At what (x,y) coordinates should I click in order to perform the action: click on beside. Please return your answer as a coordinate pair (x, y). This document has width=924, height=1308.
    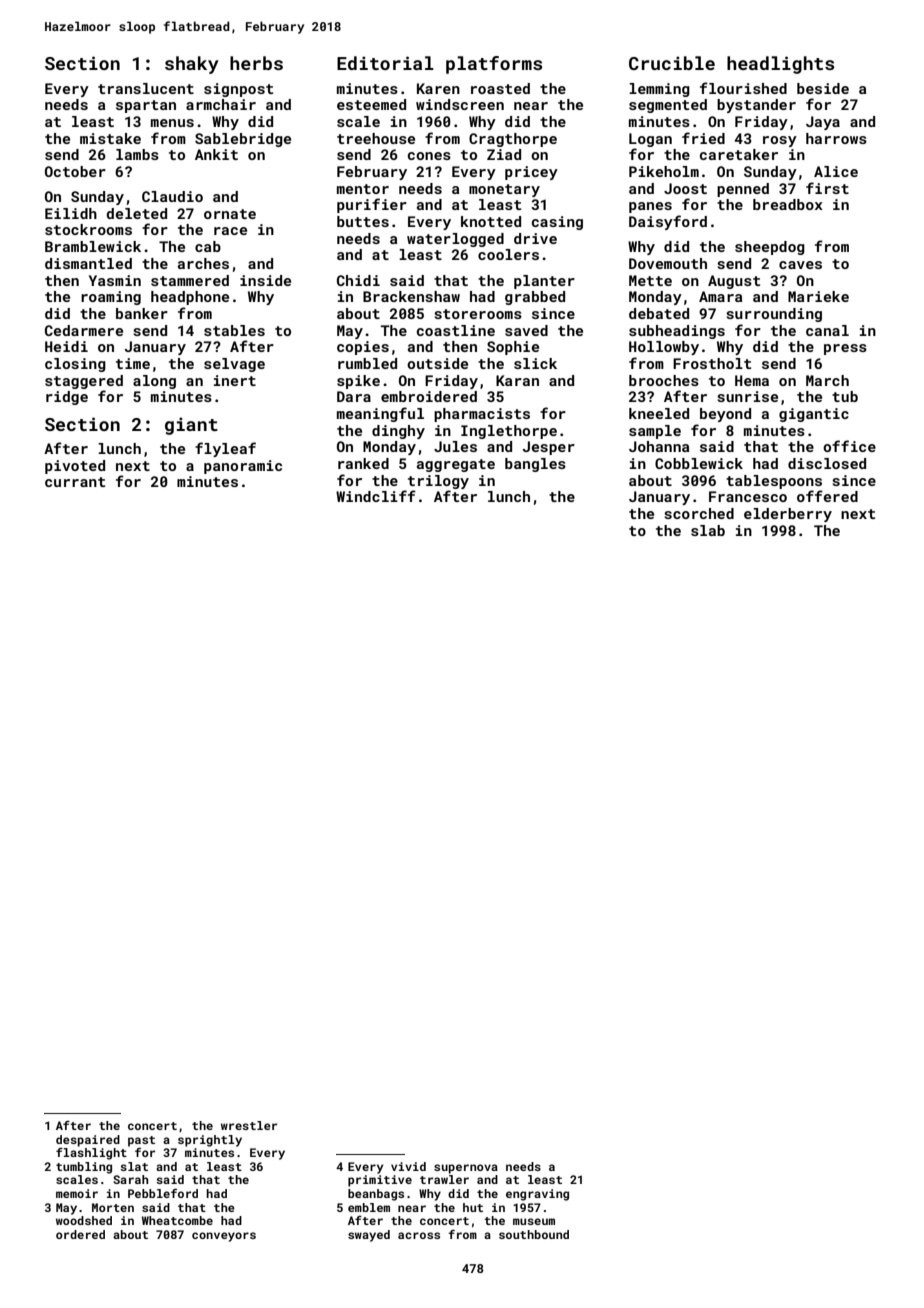
    Looking at the image, I should click on (823, 88).
